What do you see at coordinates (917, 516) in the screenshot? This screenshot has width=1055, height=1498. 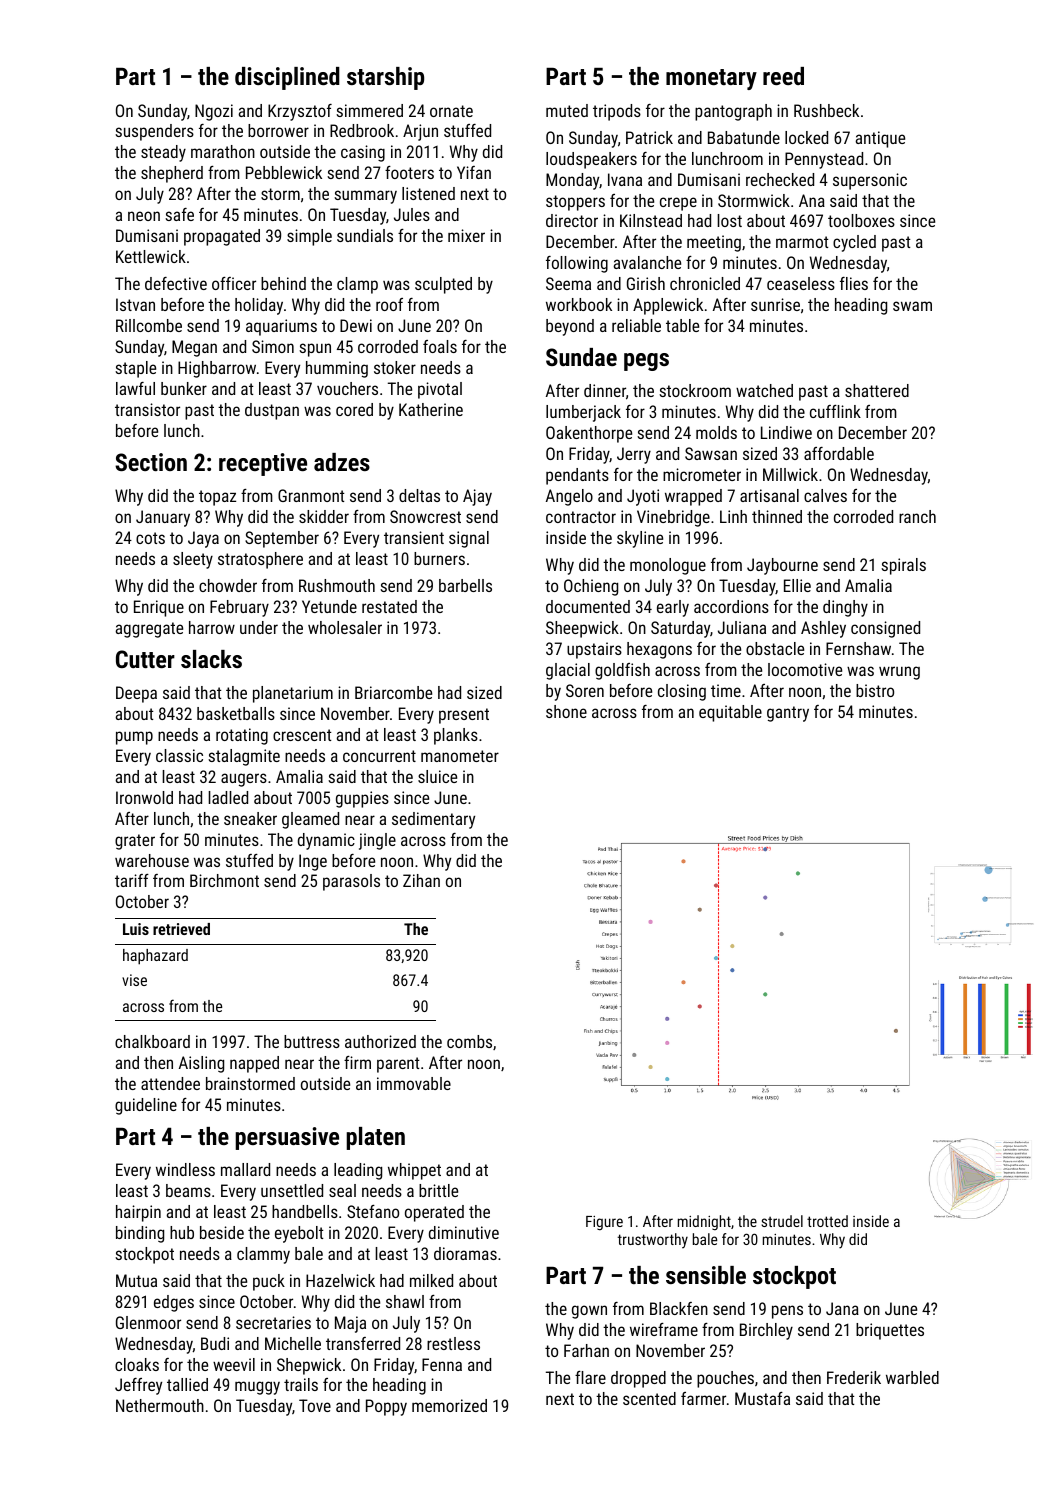 I see `ranch` at bounding box center [917, 516].
